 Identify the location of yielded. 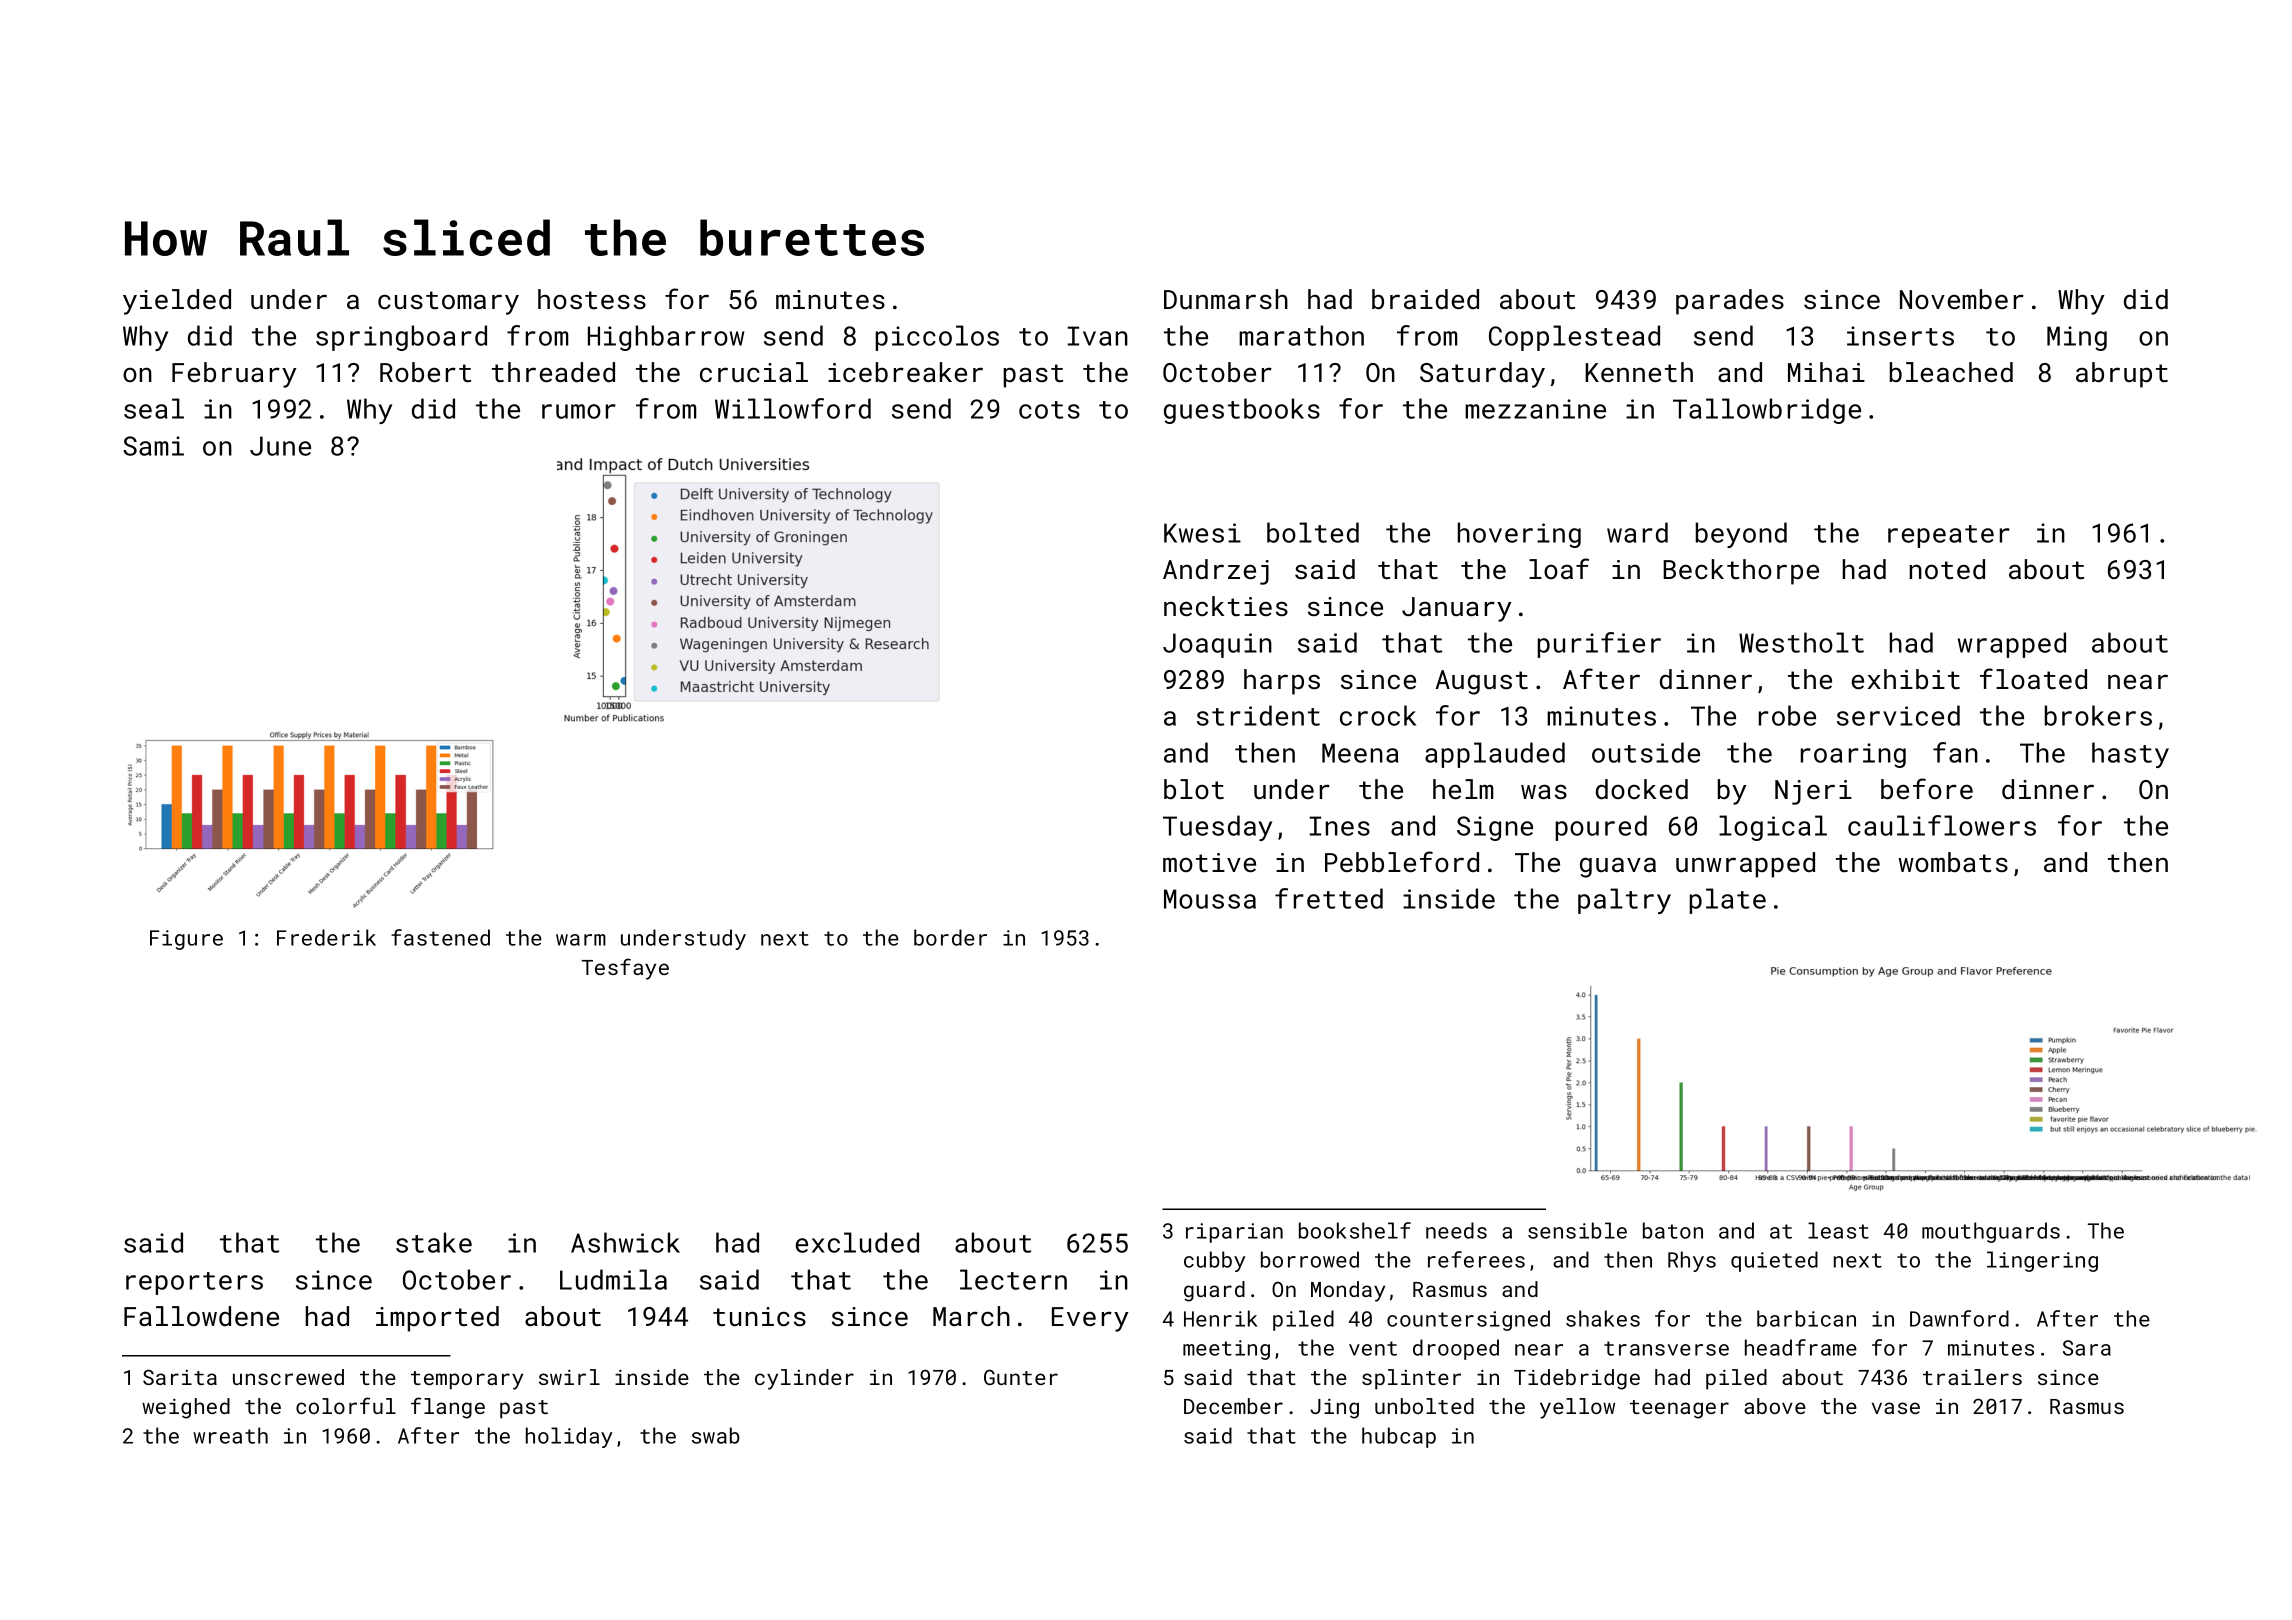
(177, 302).
